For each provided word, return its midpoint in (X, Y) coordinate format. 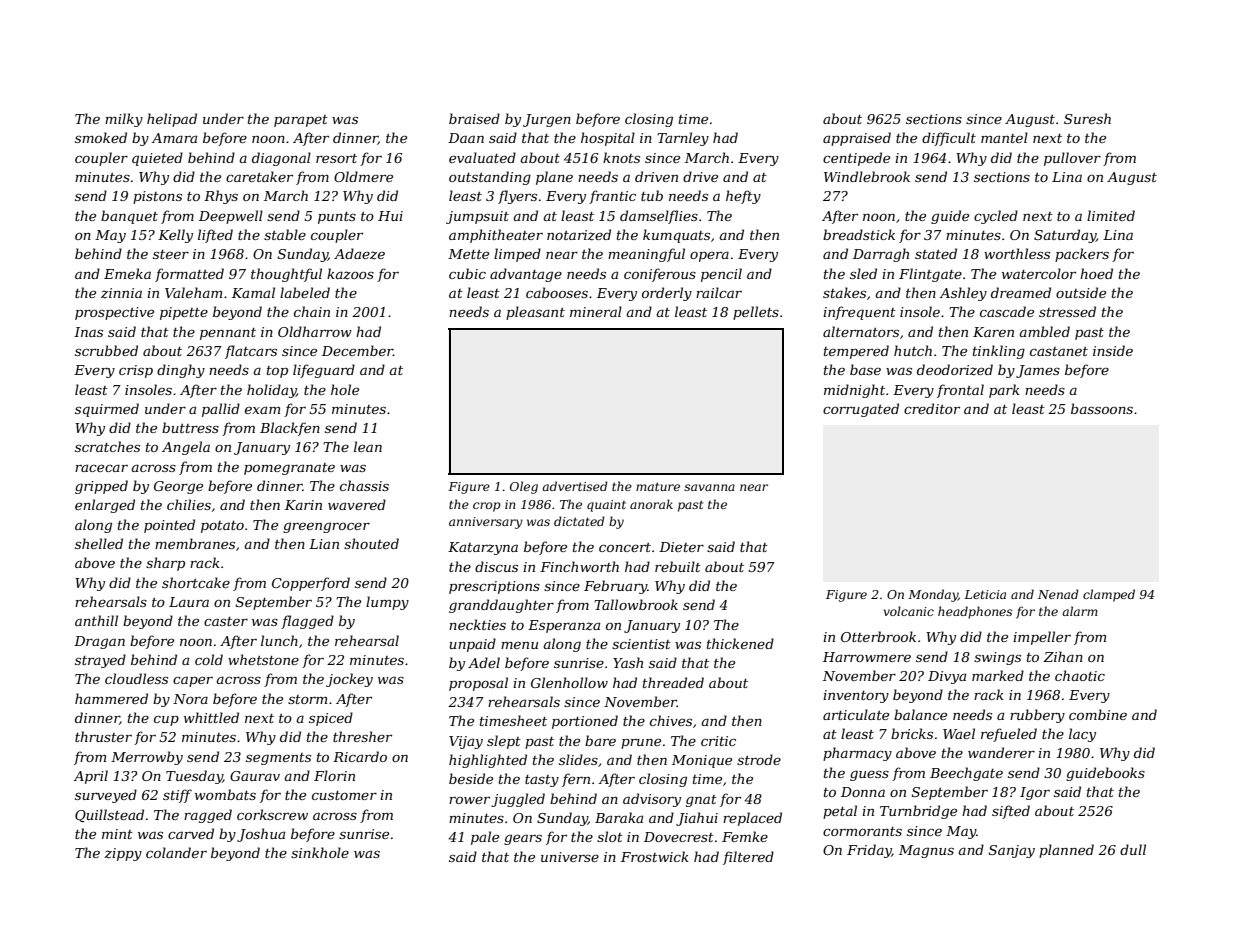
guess (869, 775)
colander (176, 852)
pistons (157, 197)
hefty (743, 197)
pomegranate (289, 469)
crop (487, 507)
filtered (748, 858)
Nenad (1058, 594)
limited (1111, 215)
